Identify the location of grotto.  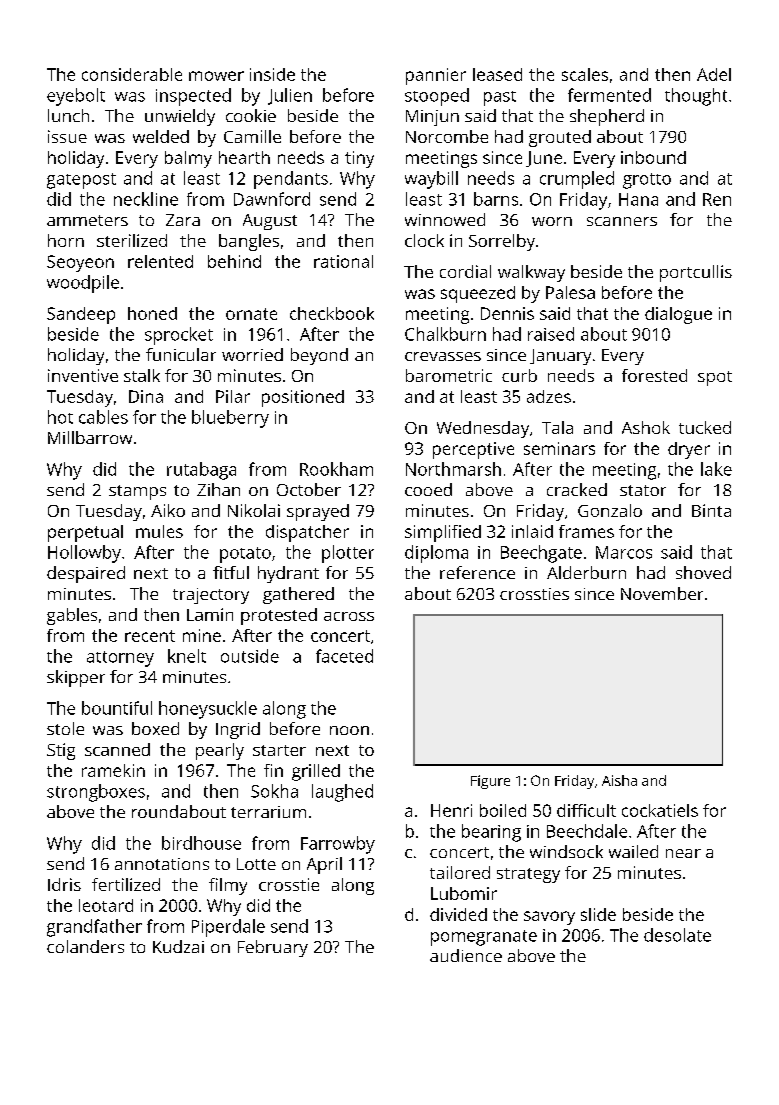
(647, 181).
